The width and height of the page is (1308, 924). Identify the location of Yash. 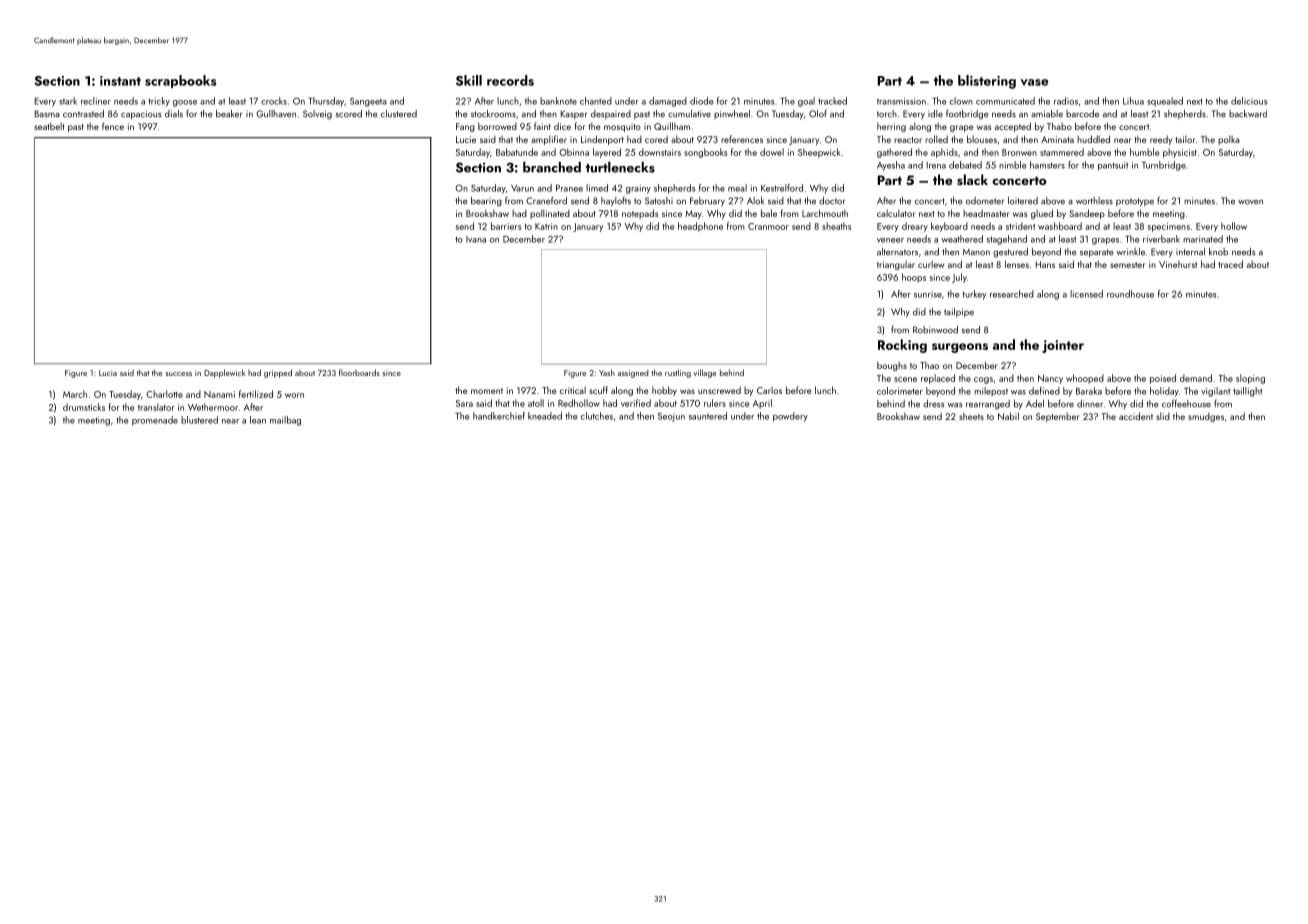
(607, 372).
